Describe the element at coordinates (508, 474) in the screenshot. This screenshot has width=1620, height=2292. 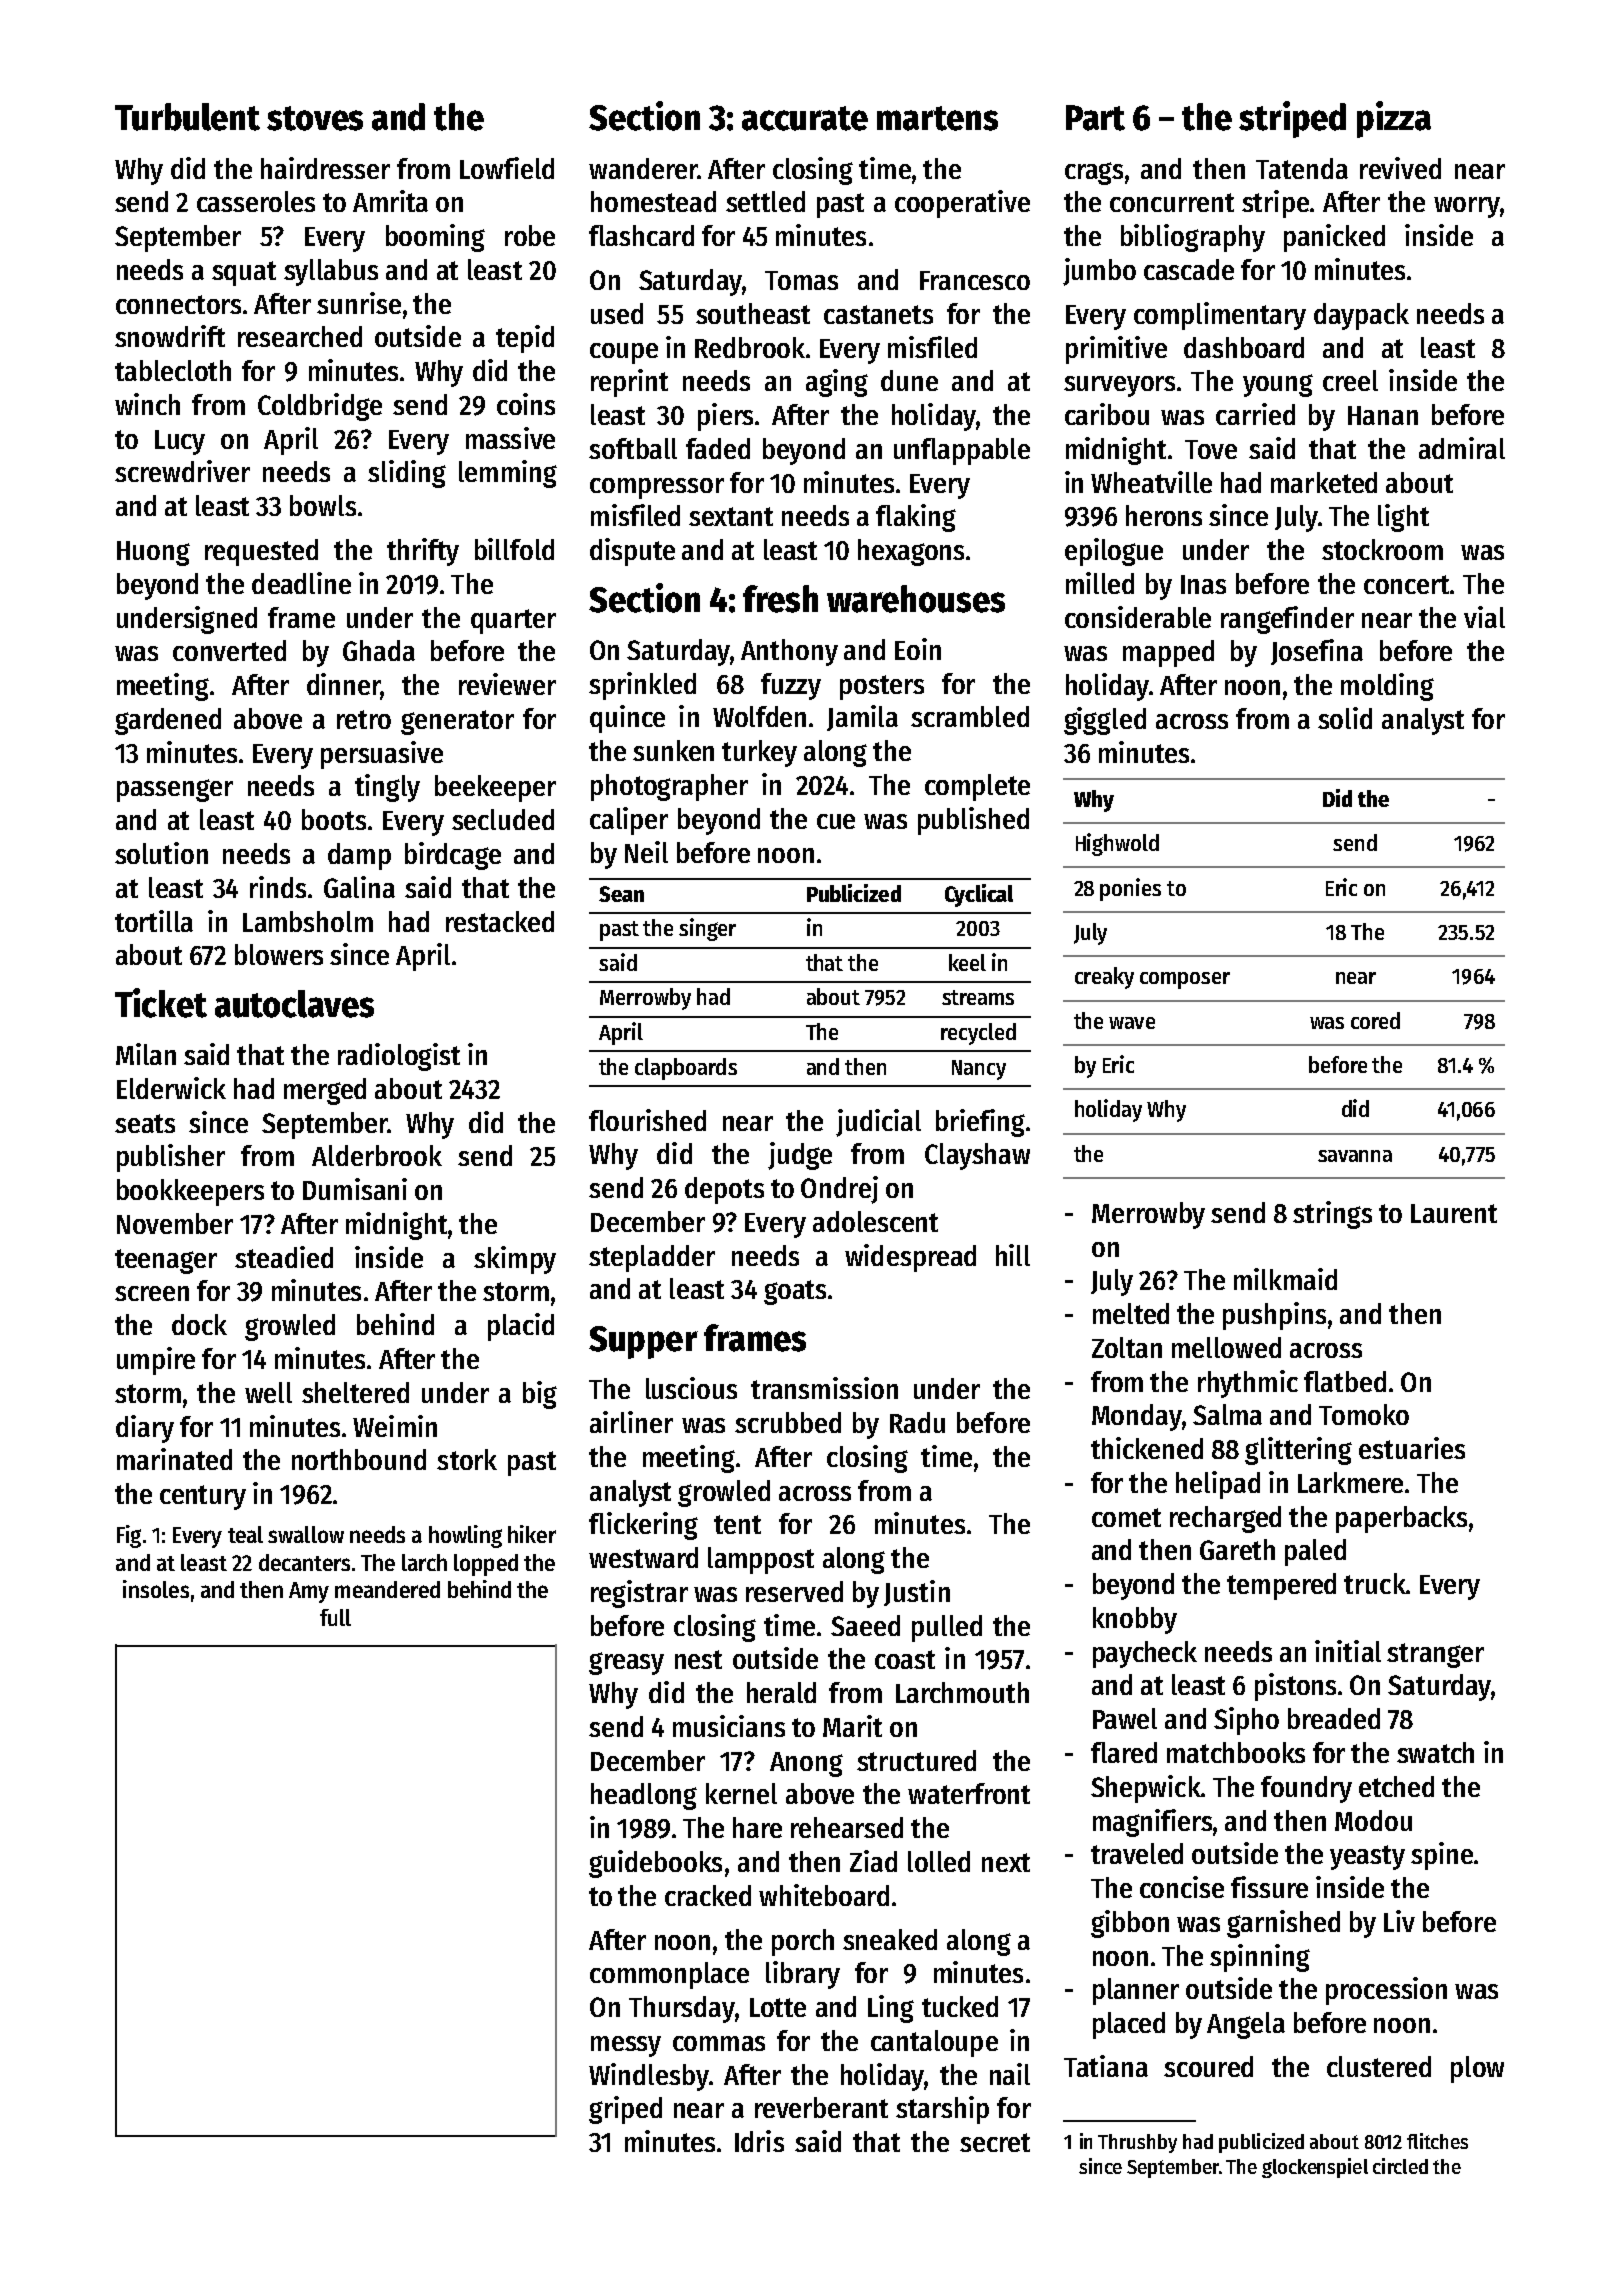
I see `lemming` at that location.
